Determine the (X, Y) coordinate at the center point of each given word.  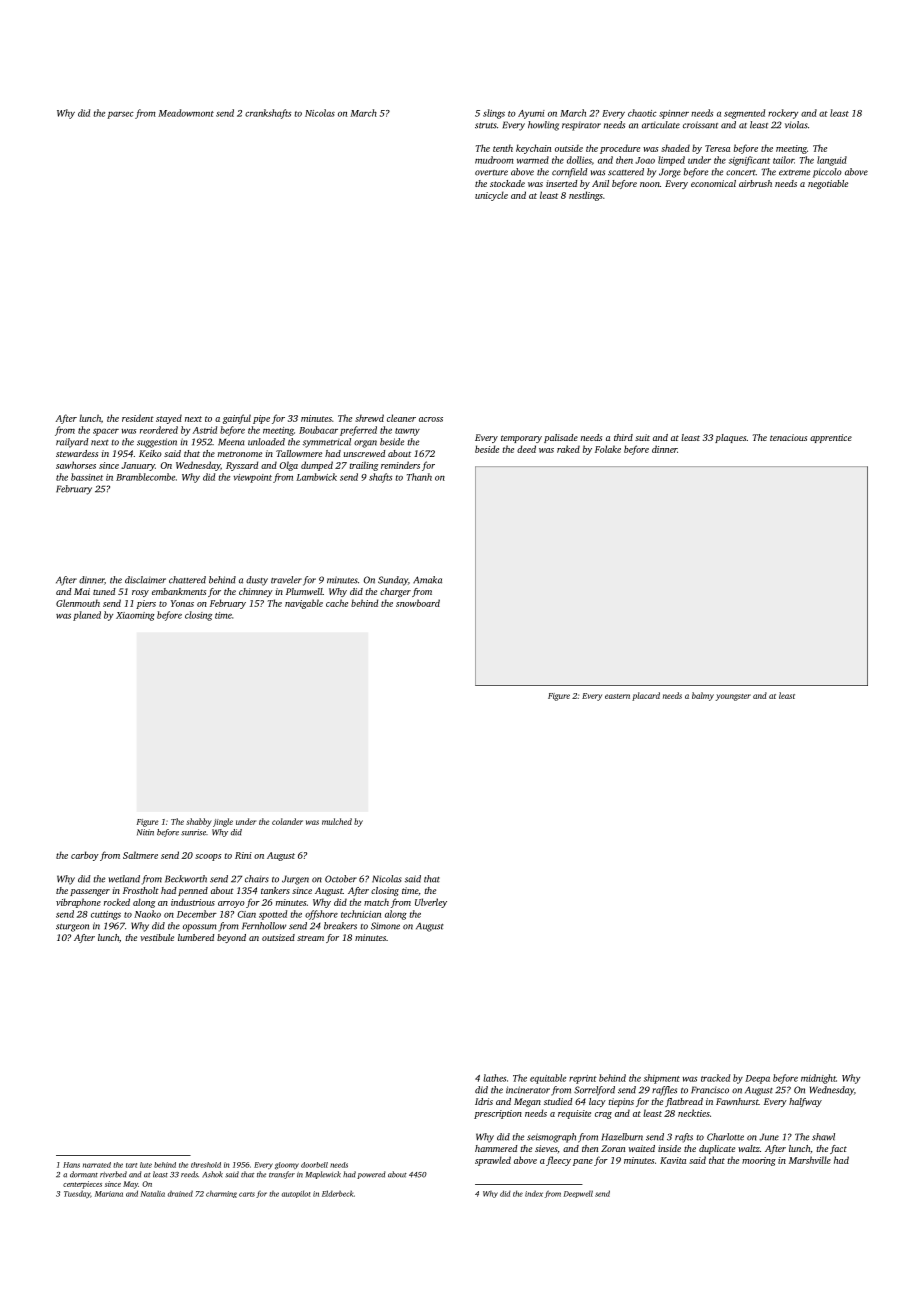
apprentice (831, 438)
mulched (337, 821)
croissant (700, 125)
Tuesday (77, 1194)
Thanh (419, 477)
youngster (733, 697)
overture (491, 173)
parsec (120, 115)
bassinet (87, 477)
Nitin (145, 832)
